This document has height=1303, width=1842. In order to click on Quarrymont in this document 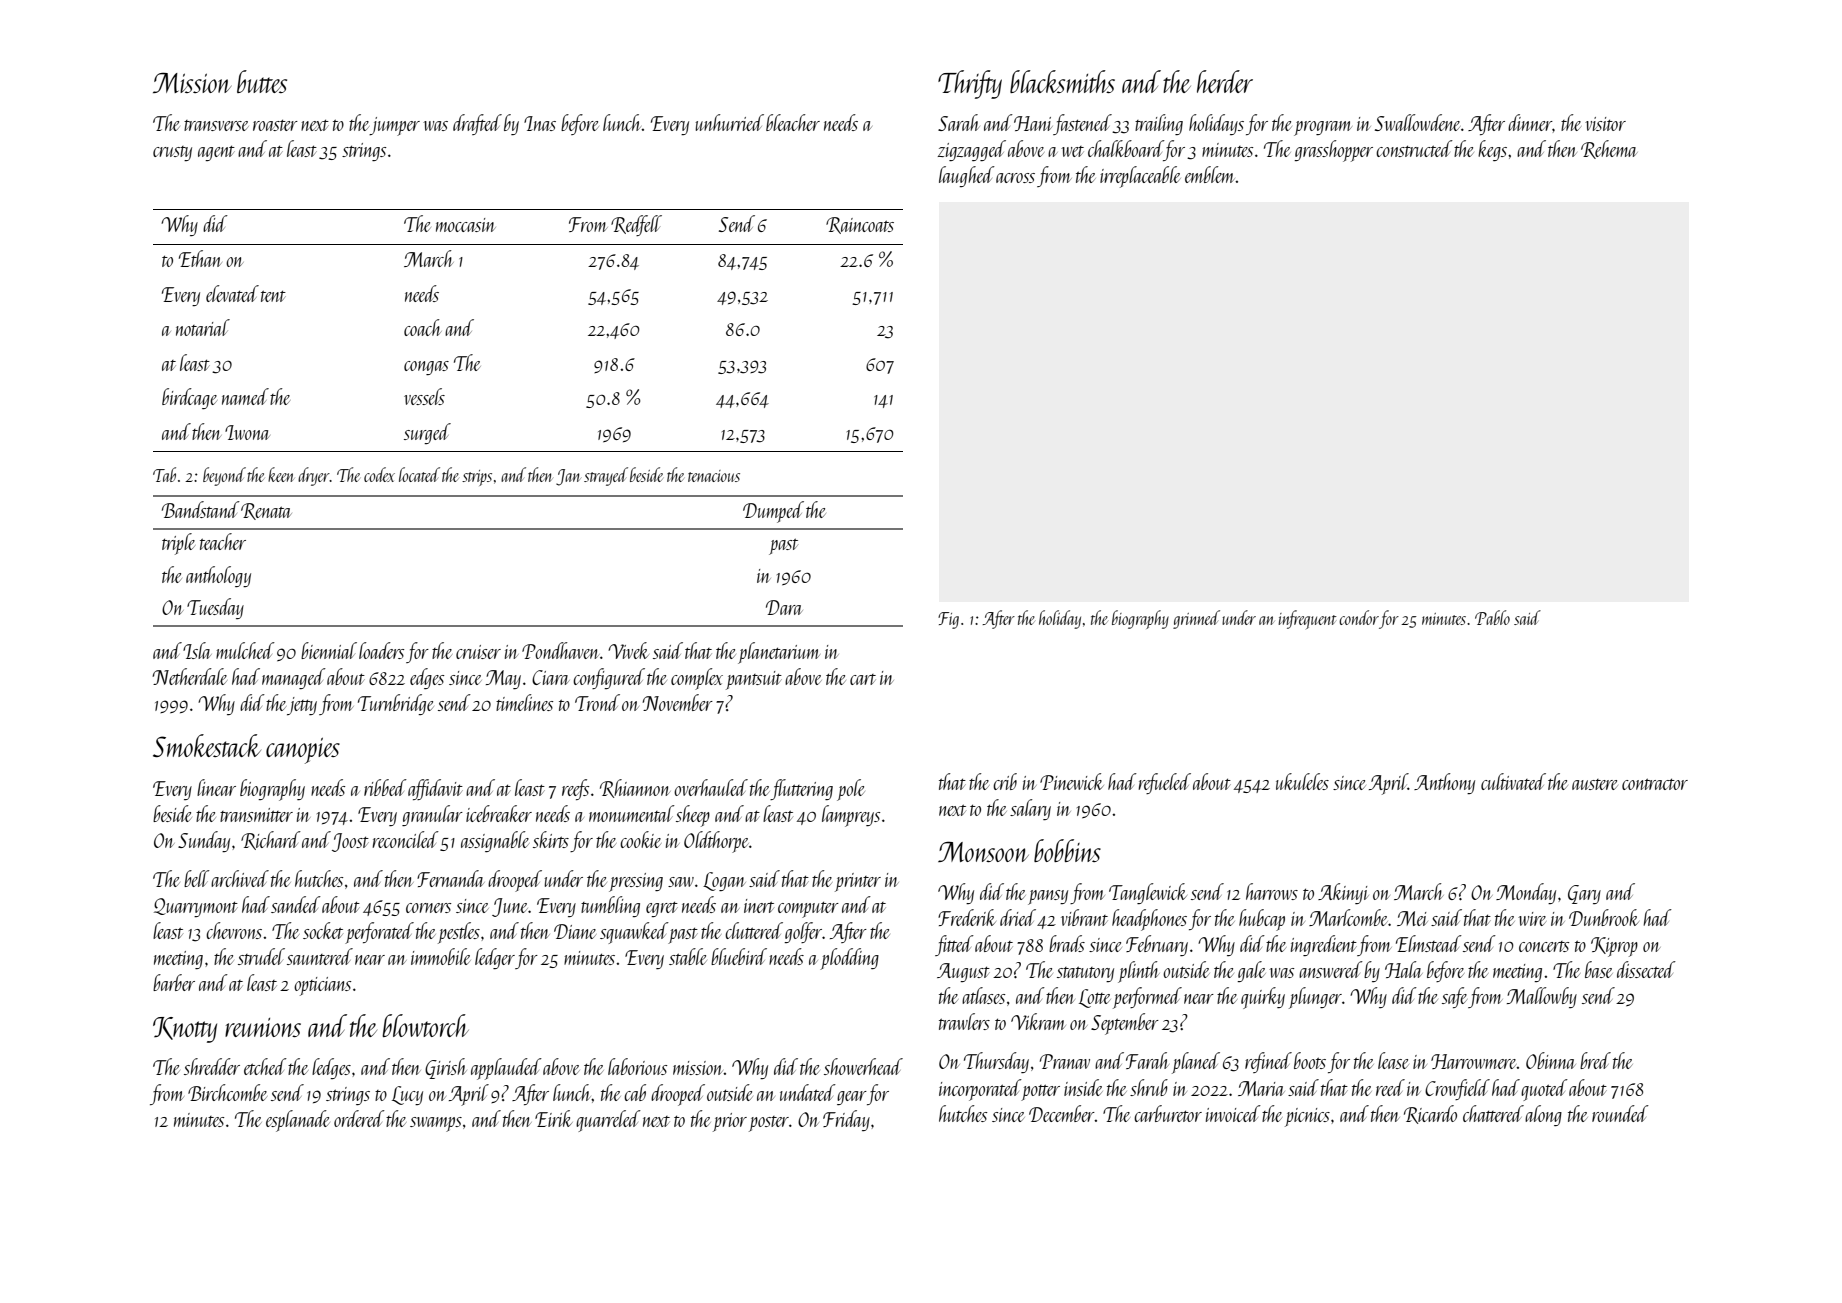, I will do `click(196, 907)`.
